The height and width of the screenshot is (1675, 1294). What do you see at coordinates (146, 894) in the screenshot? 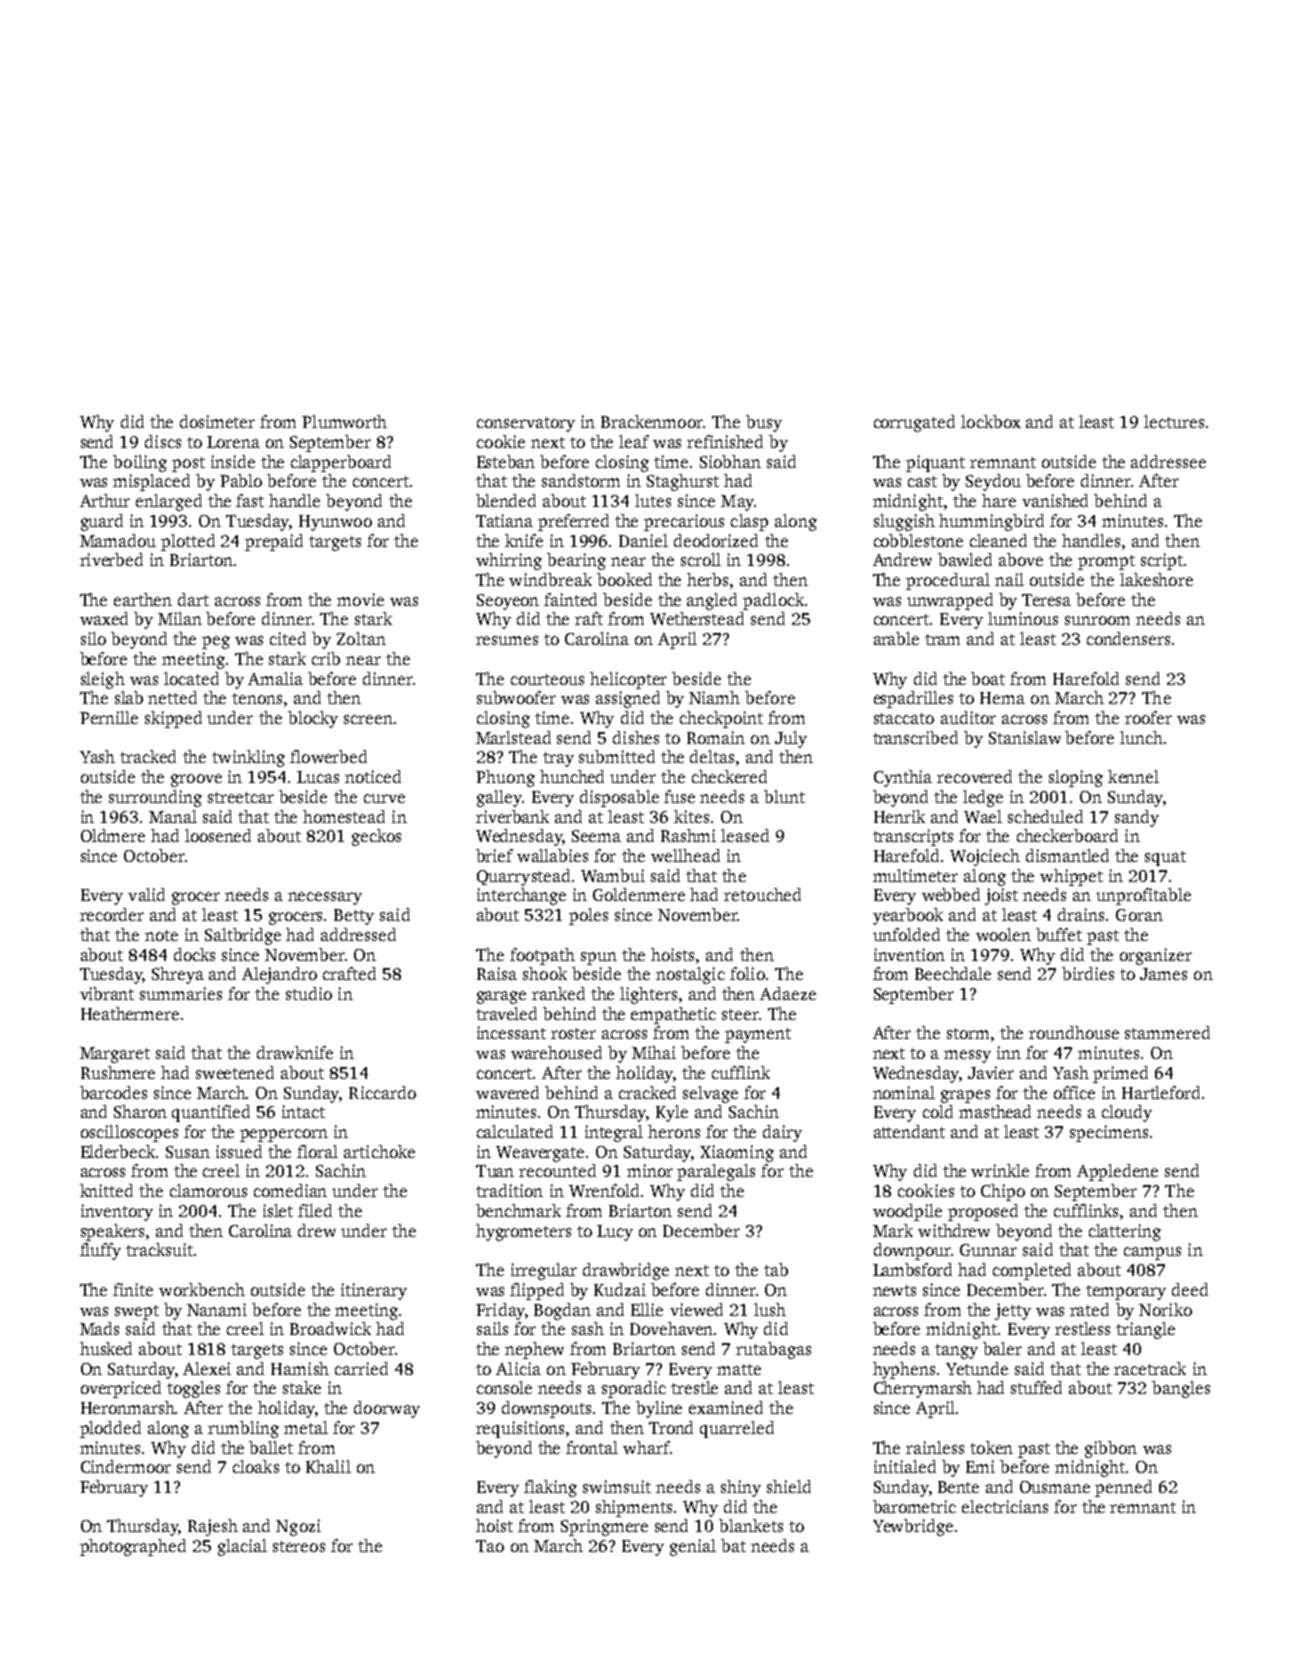
I see `valid` at bounding box center [146, 894].
